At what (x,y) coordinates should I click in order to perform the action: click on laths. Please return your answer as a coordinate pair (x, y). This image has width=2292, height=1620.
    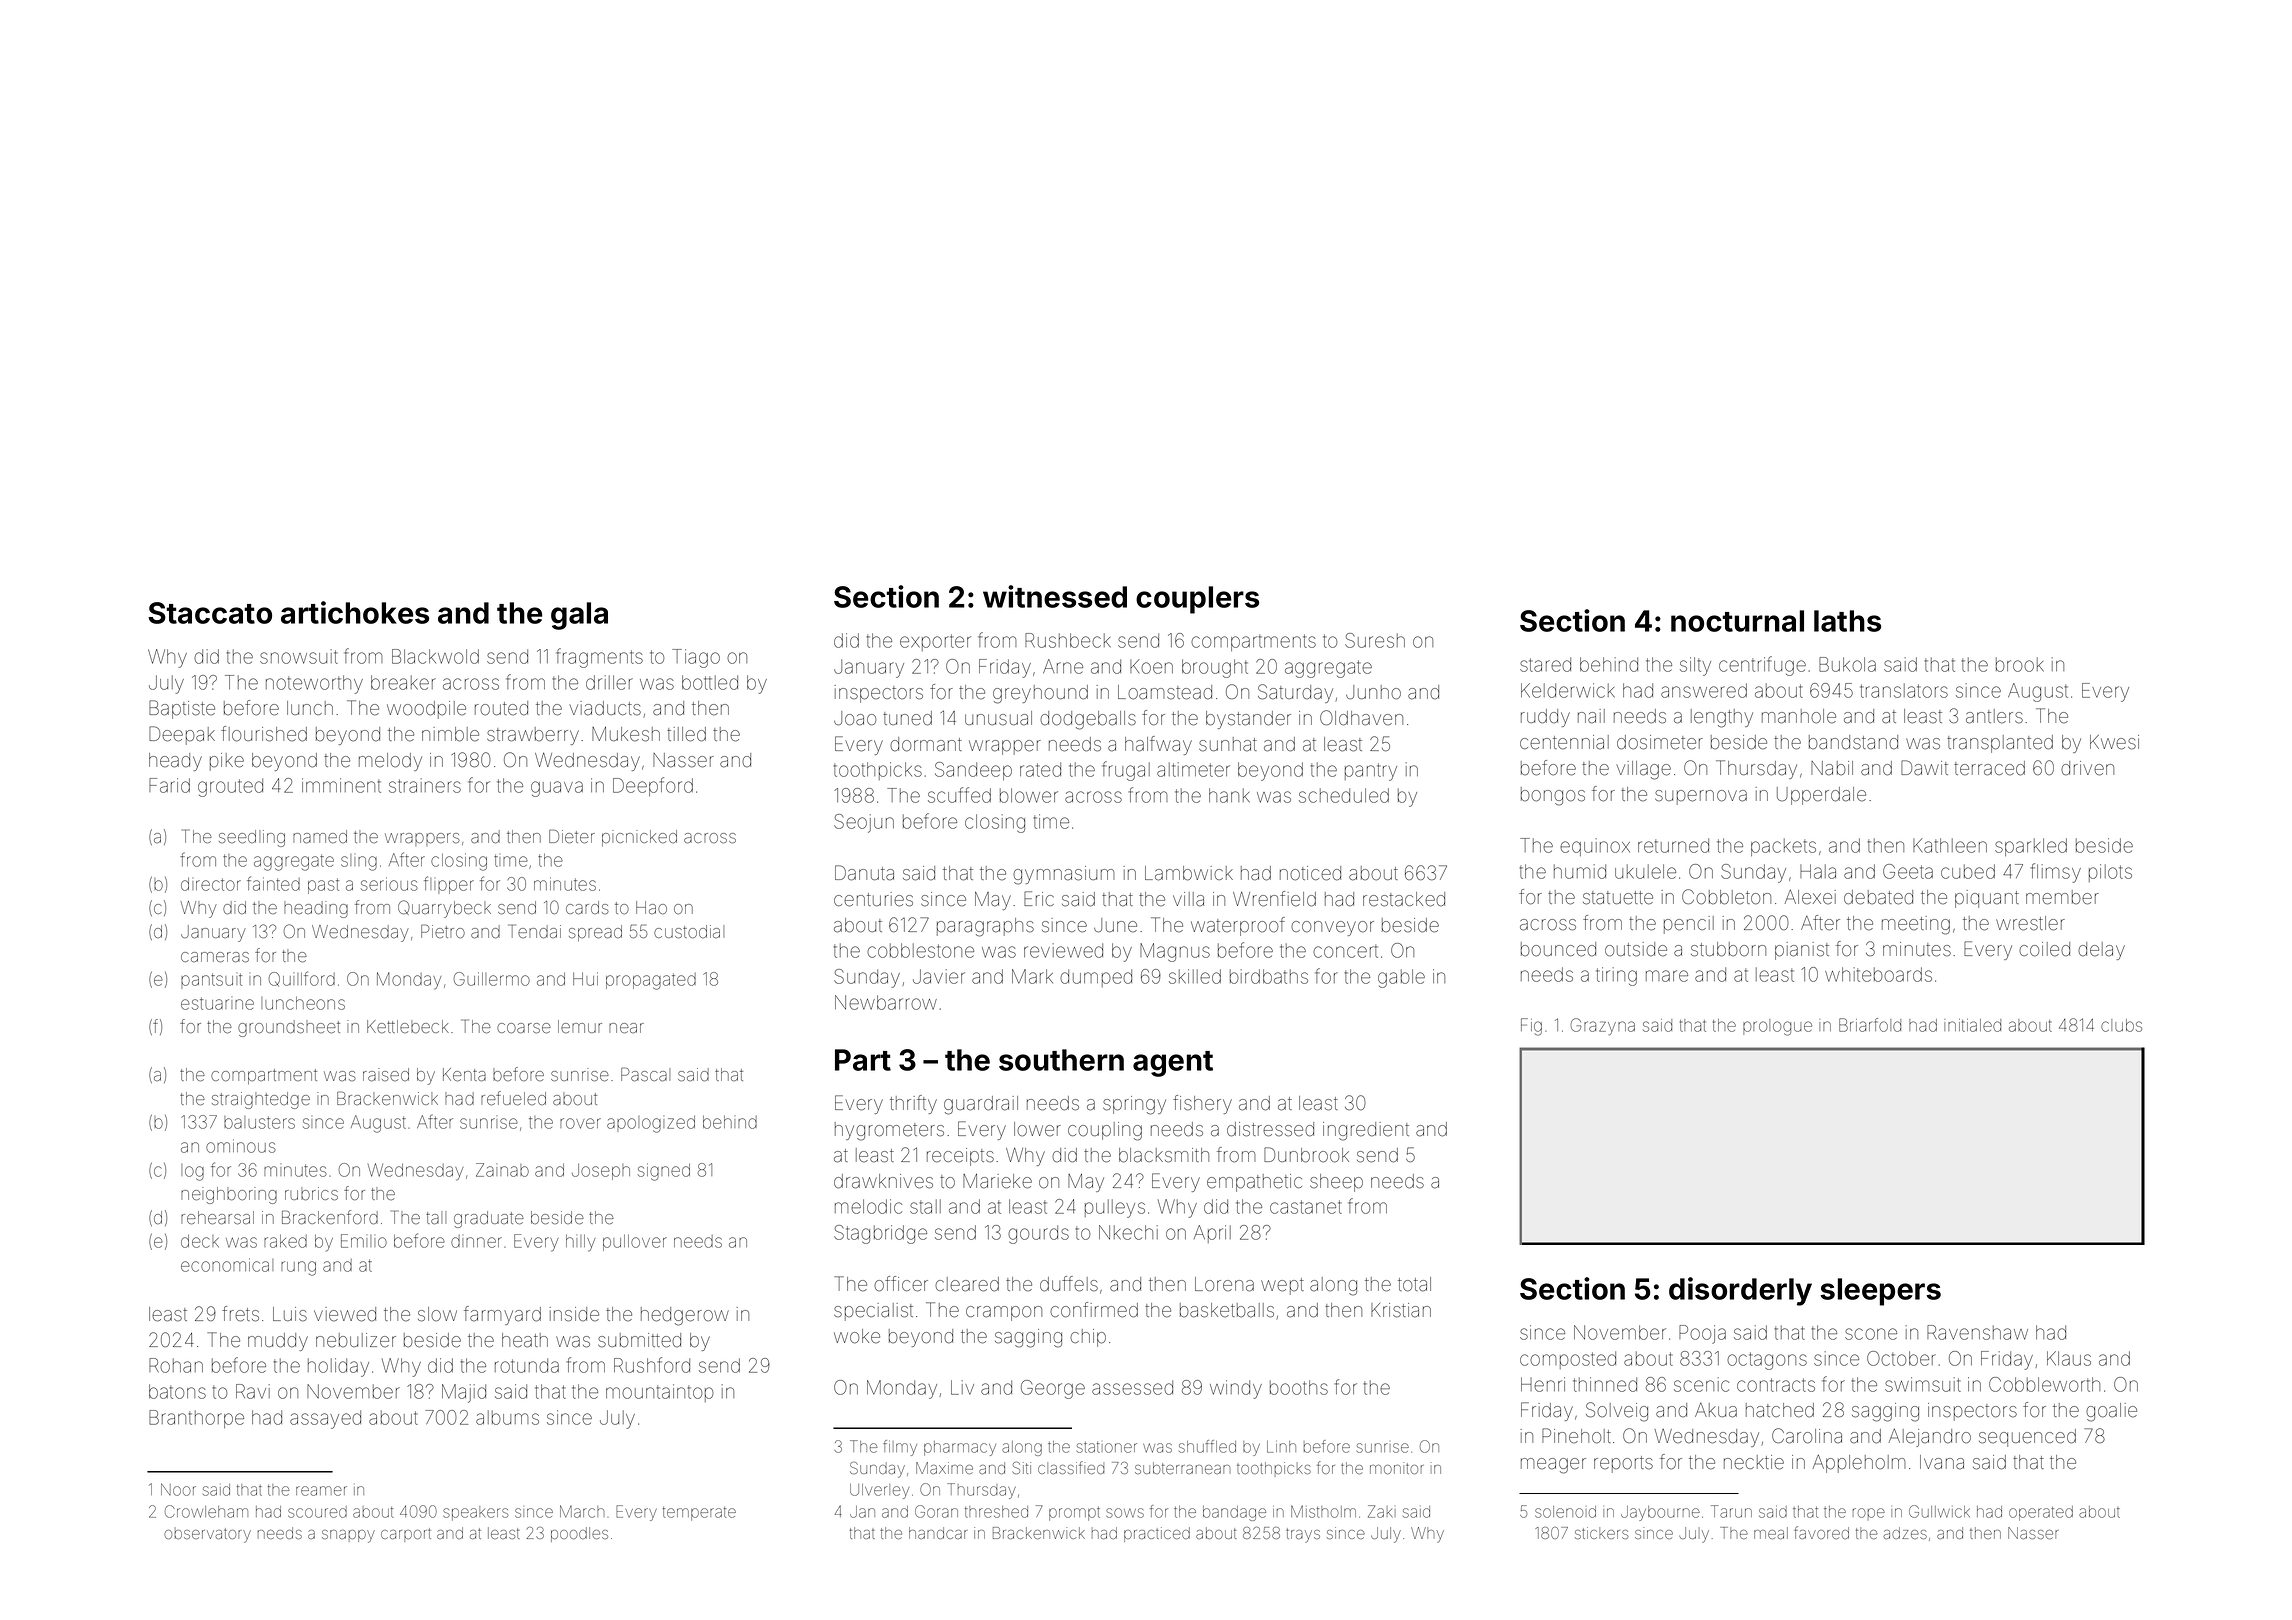
    Looking at the image, I should click on (1847, 621).
